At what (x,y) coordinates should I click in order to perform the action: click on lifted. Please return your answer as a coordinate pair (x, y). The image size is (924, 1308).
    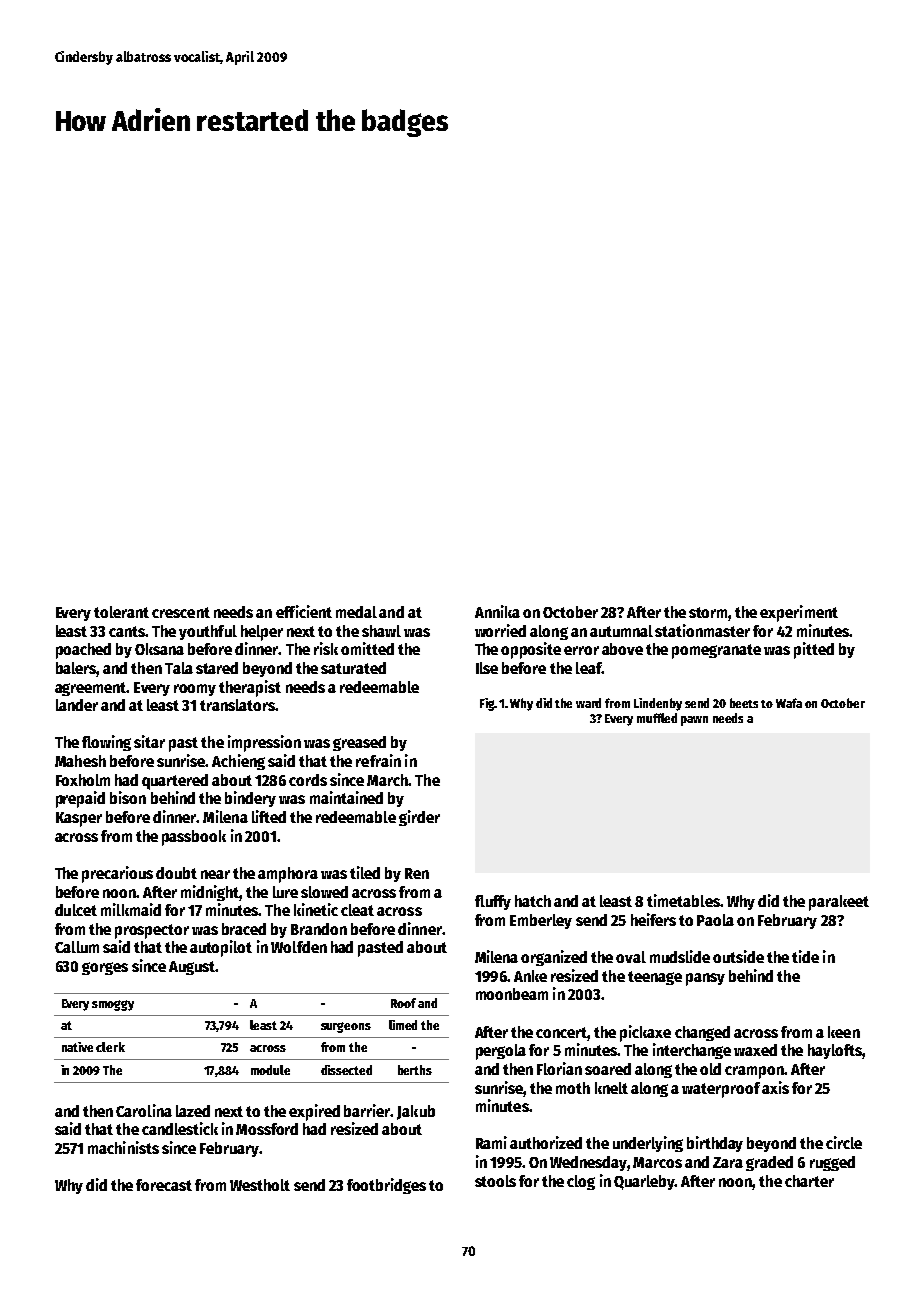
    Looking at the image, I should click on (269, 816).
